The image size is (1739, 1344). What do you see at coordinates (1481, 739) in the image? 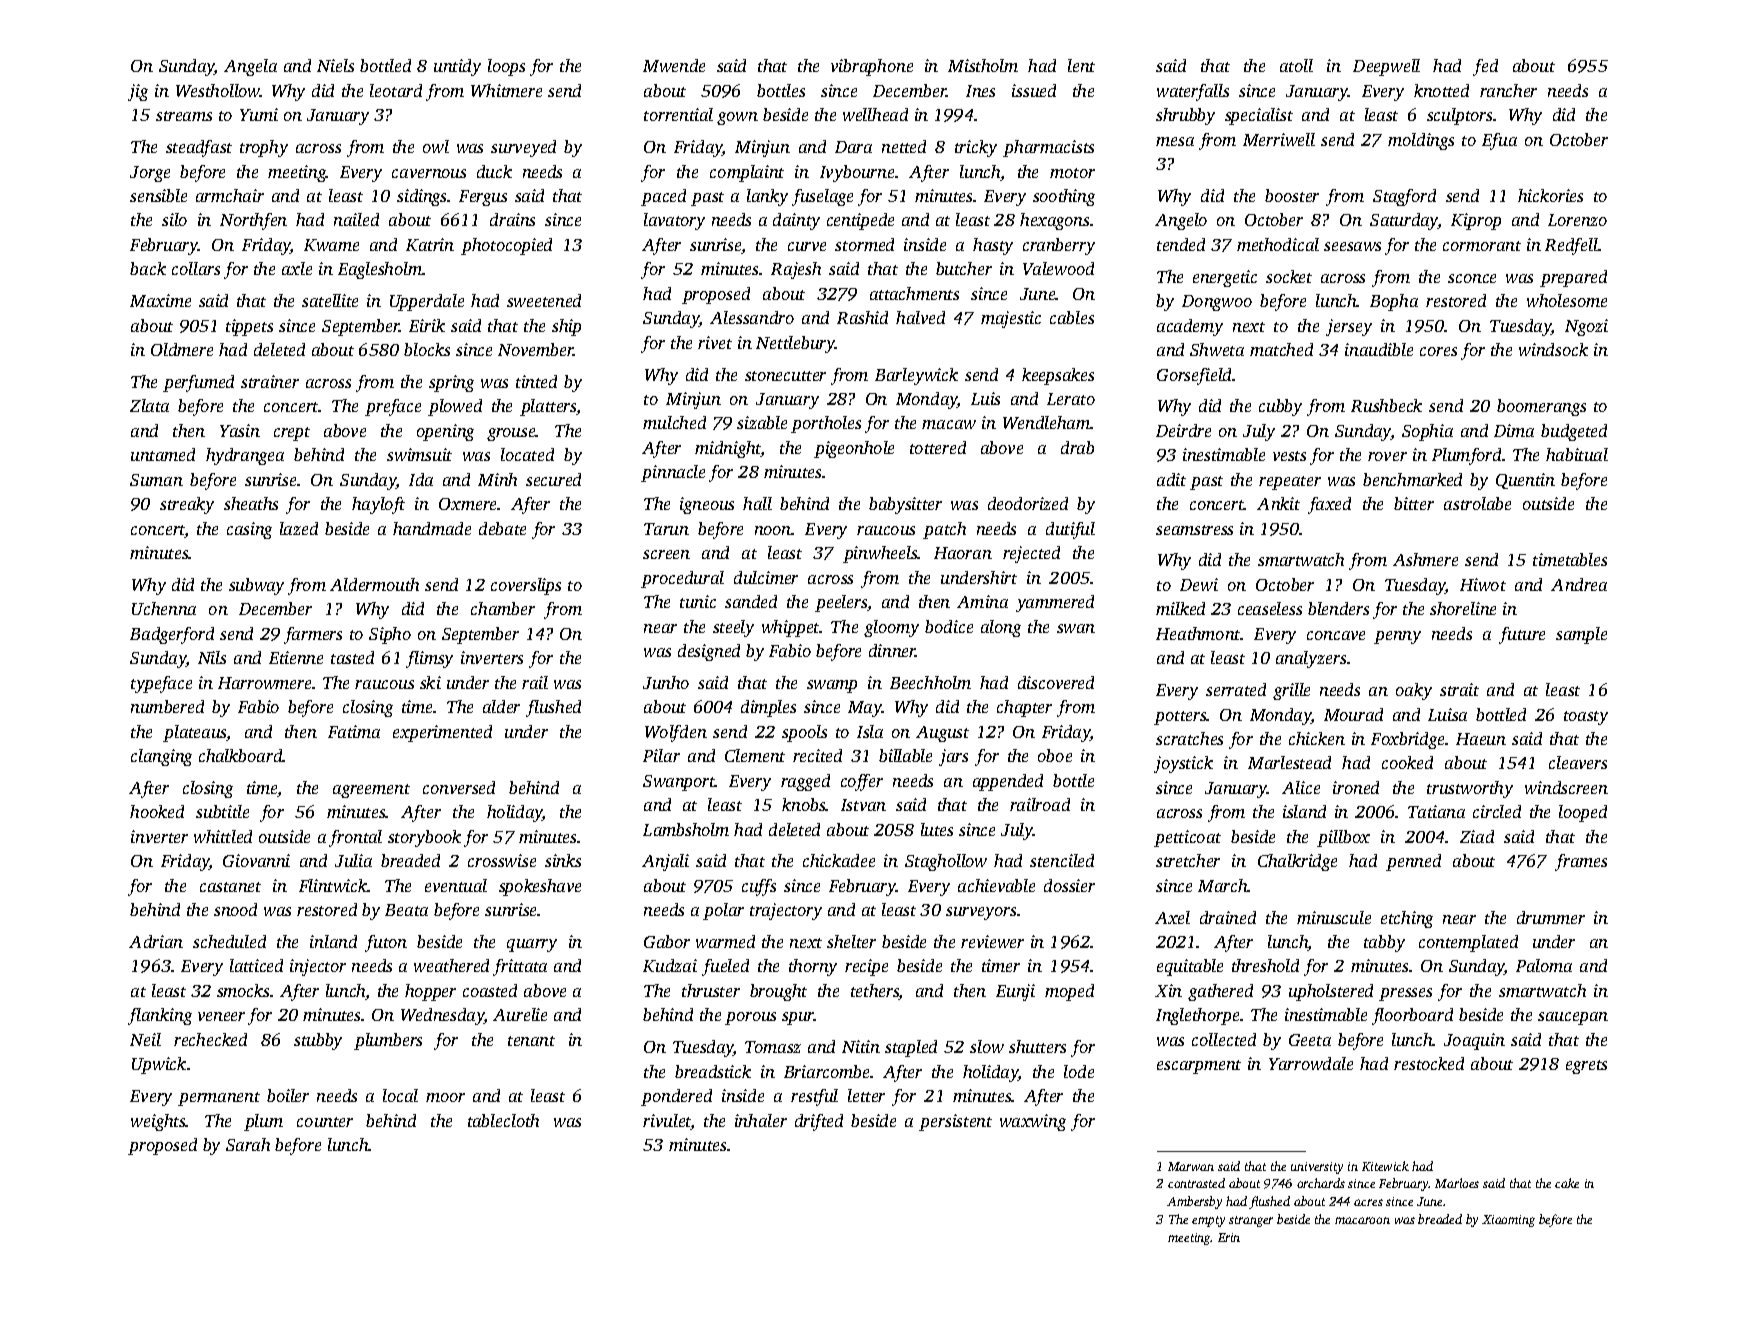
I see `Haeun` at bounding box center [1481, 739].
